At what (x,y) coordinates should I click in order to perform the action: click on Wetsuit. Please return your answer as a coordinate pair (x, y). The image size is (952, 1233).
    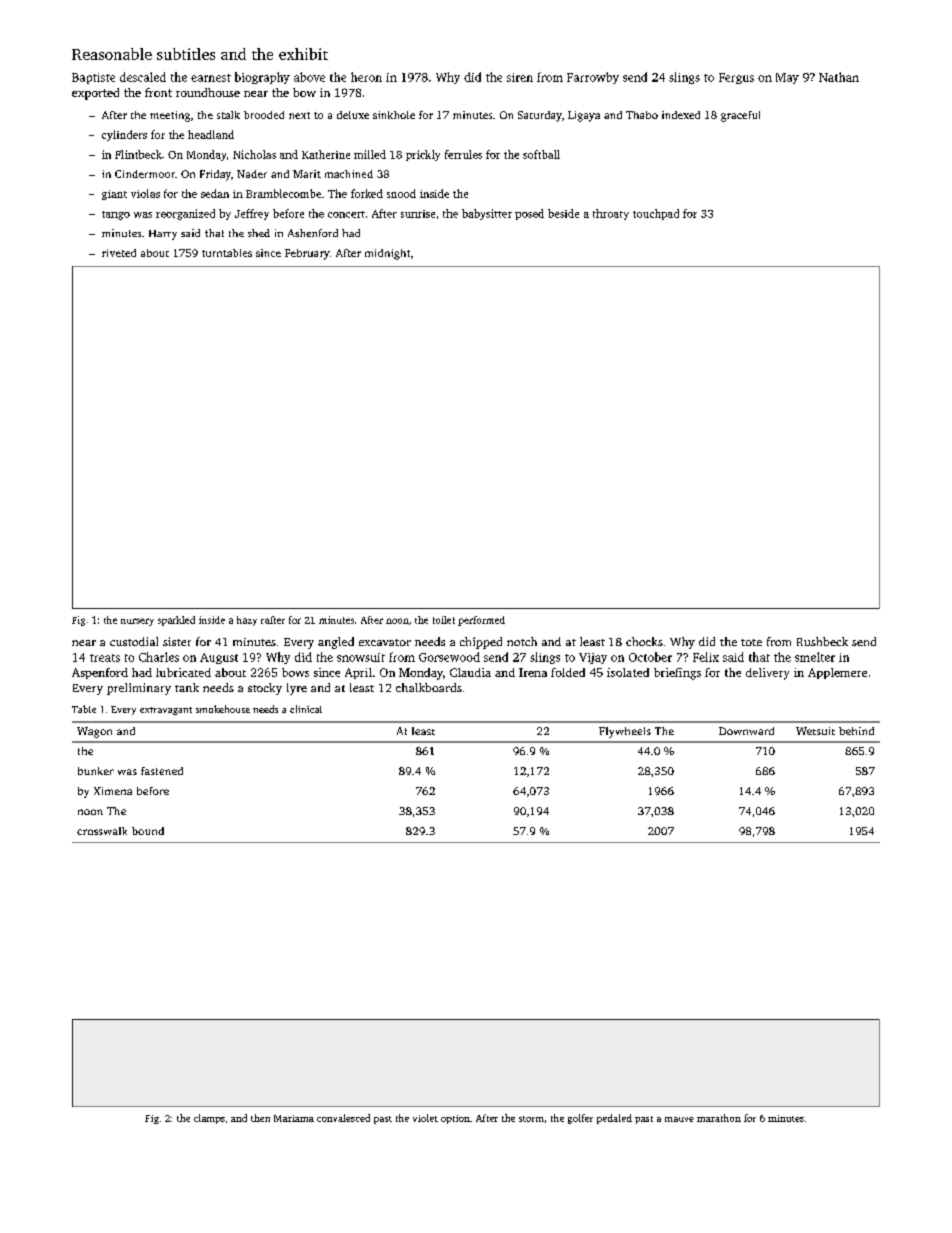
    Looking at the image, I should click on (815, 731).
